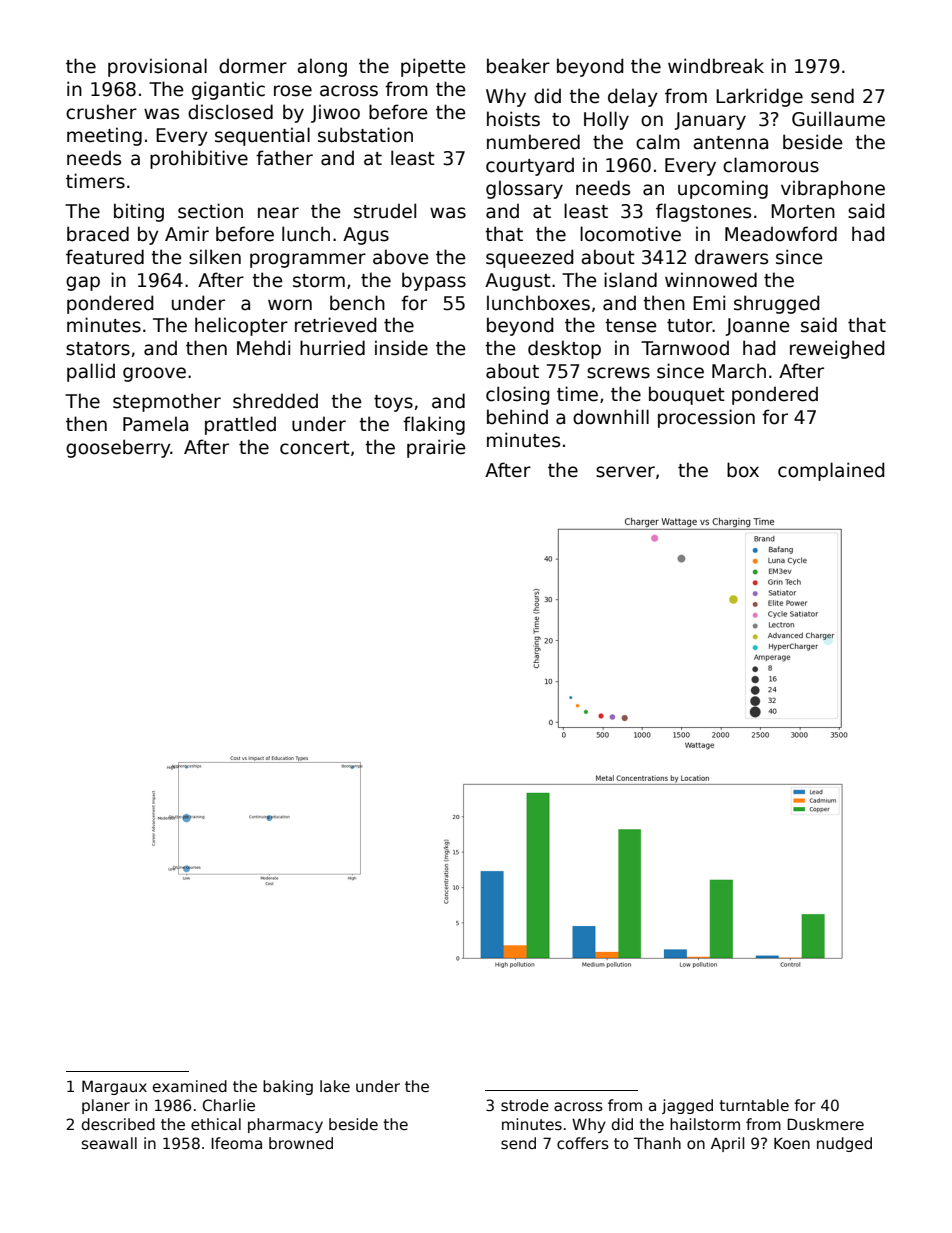 The width and height of the document is (952, 1233). What do you see at coordinates (322, 67) in the document?
I see `along` at bounding box center [322, 67].
